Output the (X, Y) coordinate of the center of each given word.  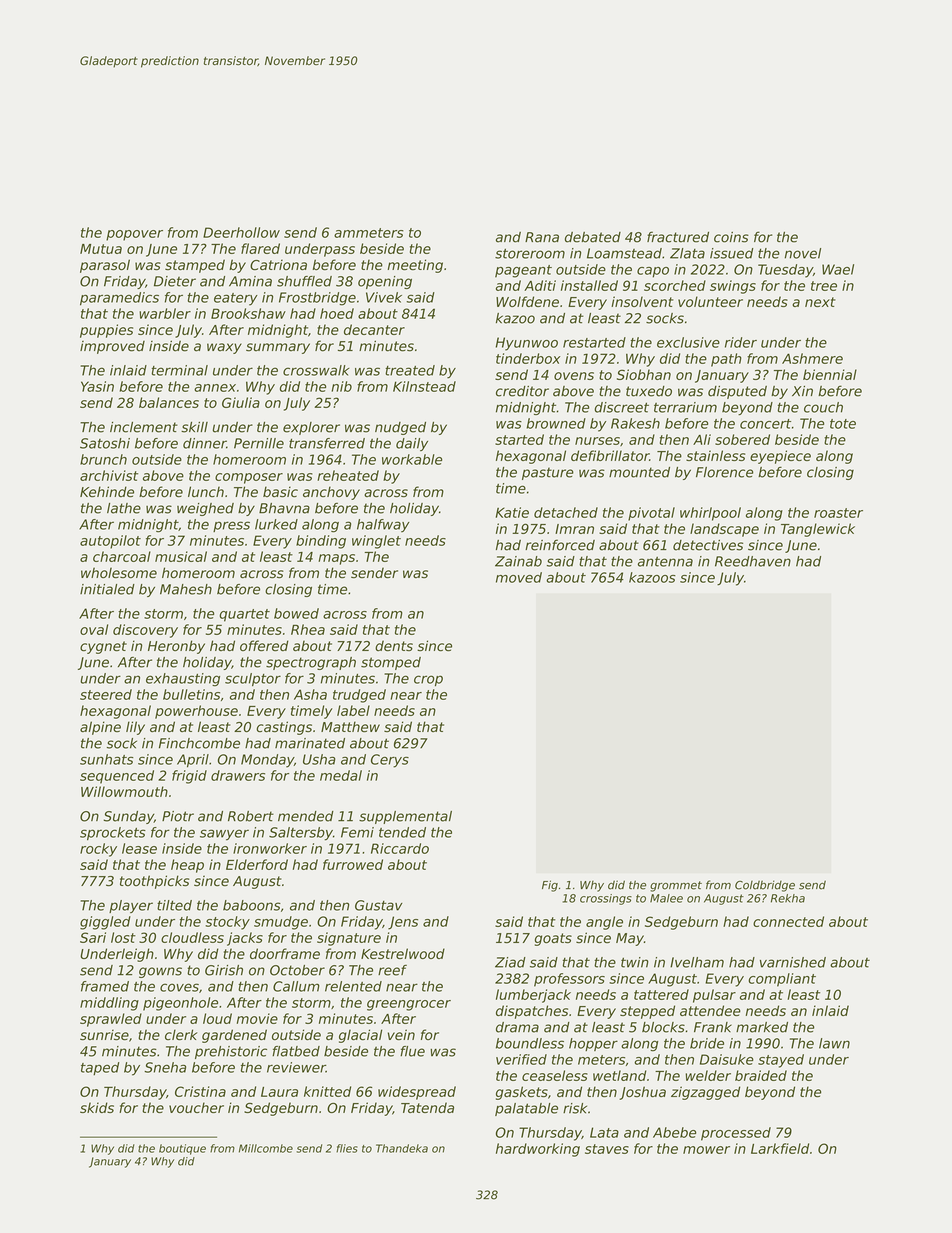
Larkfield (780, 1148)
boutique (182, 1149)
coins (731, 237)
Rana (542, 237)
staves (607, 1149)
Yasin (97, 386)
